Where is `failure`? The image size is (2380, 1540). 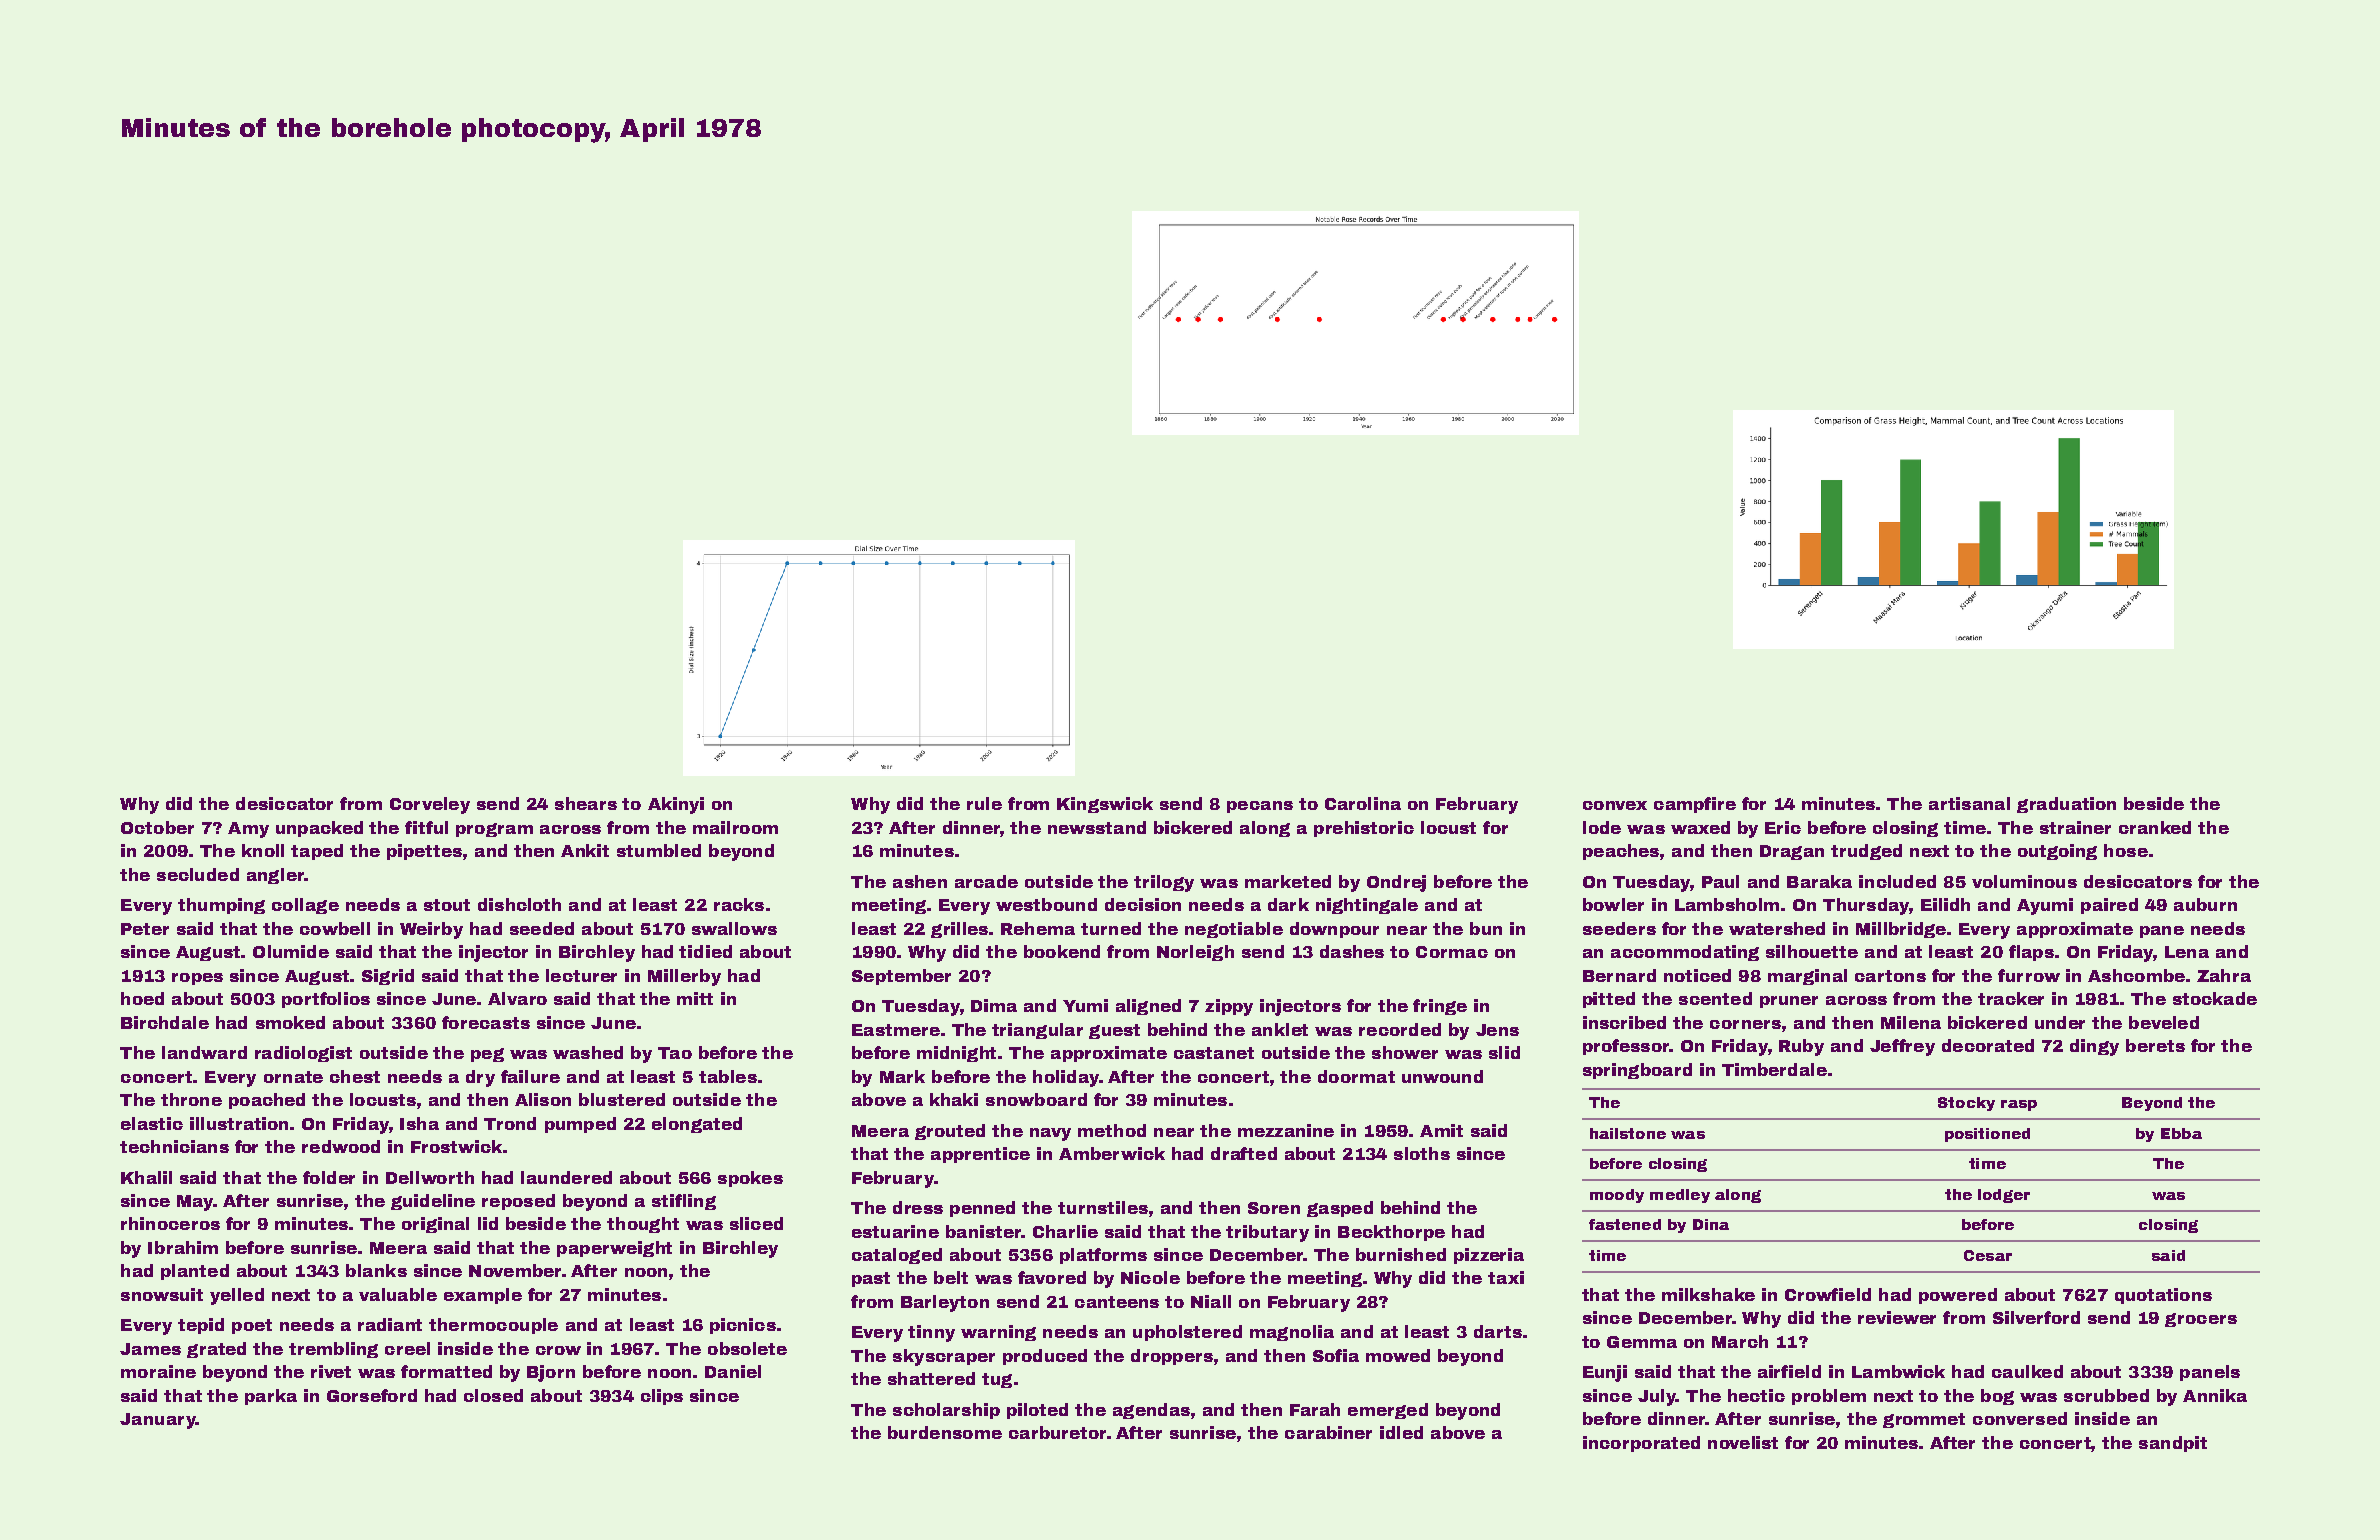 failure is located at coordinates (530, 1076).
